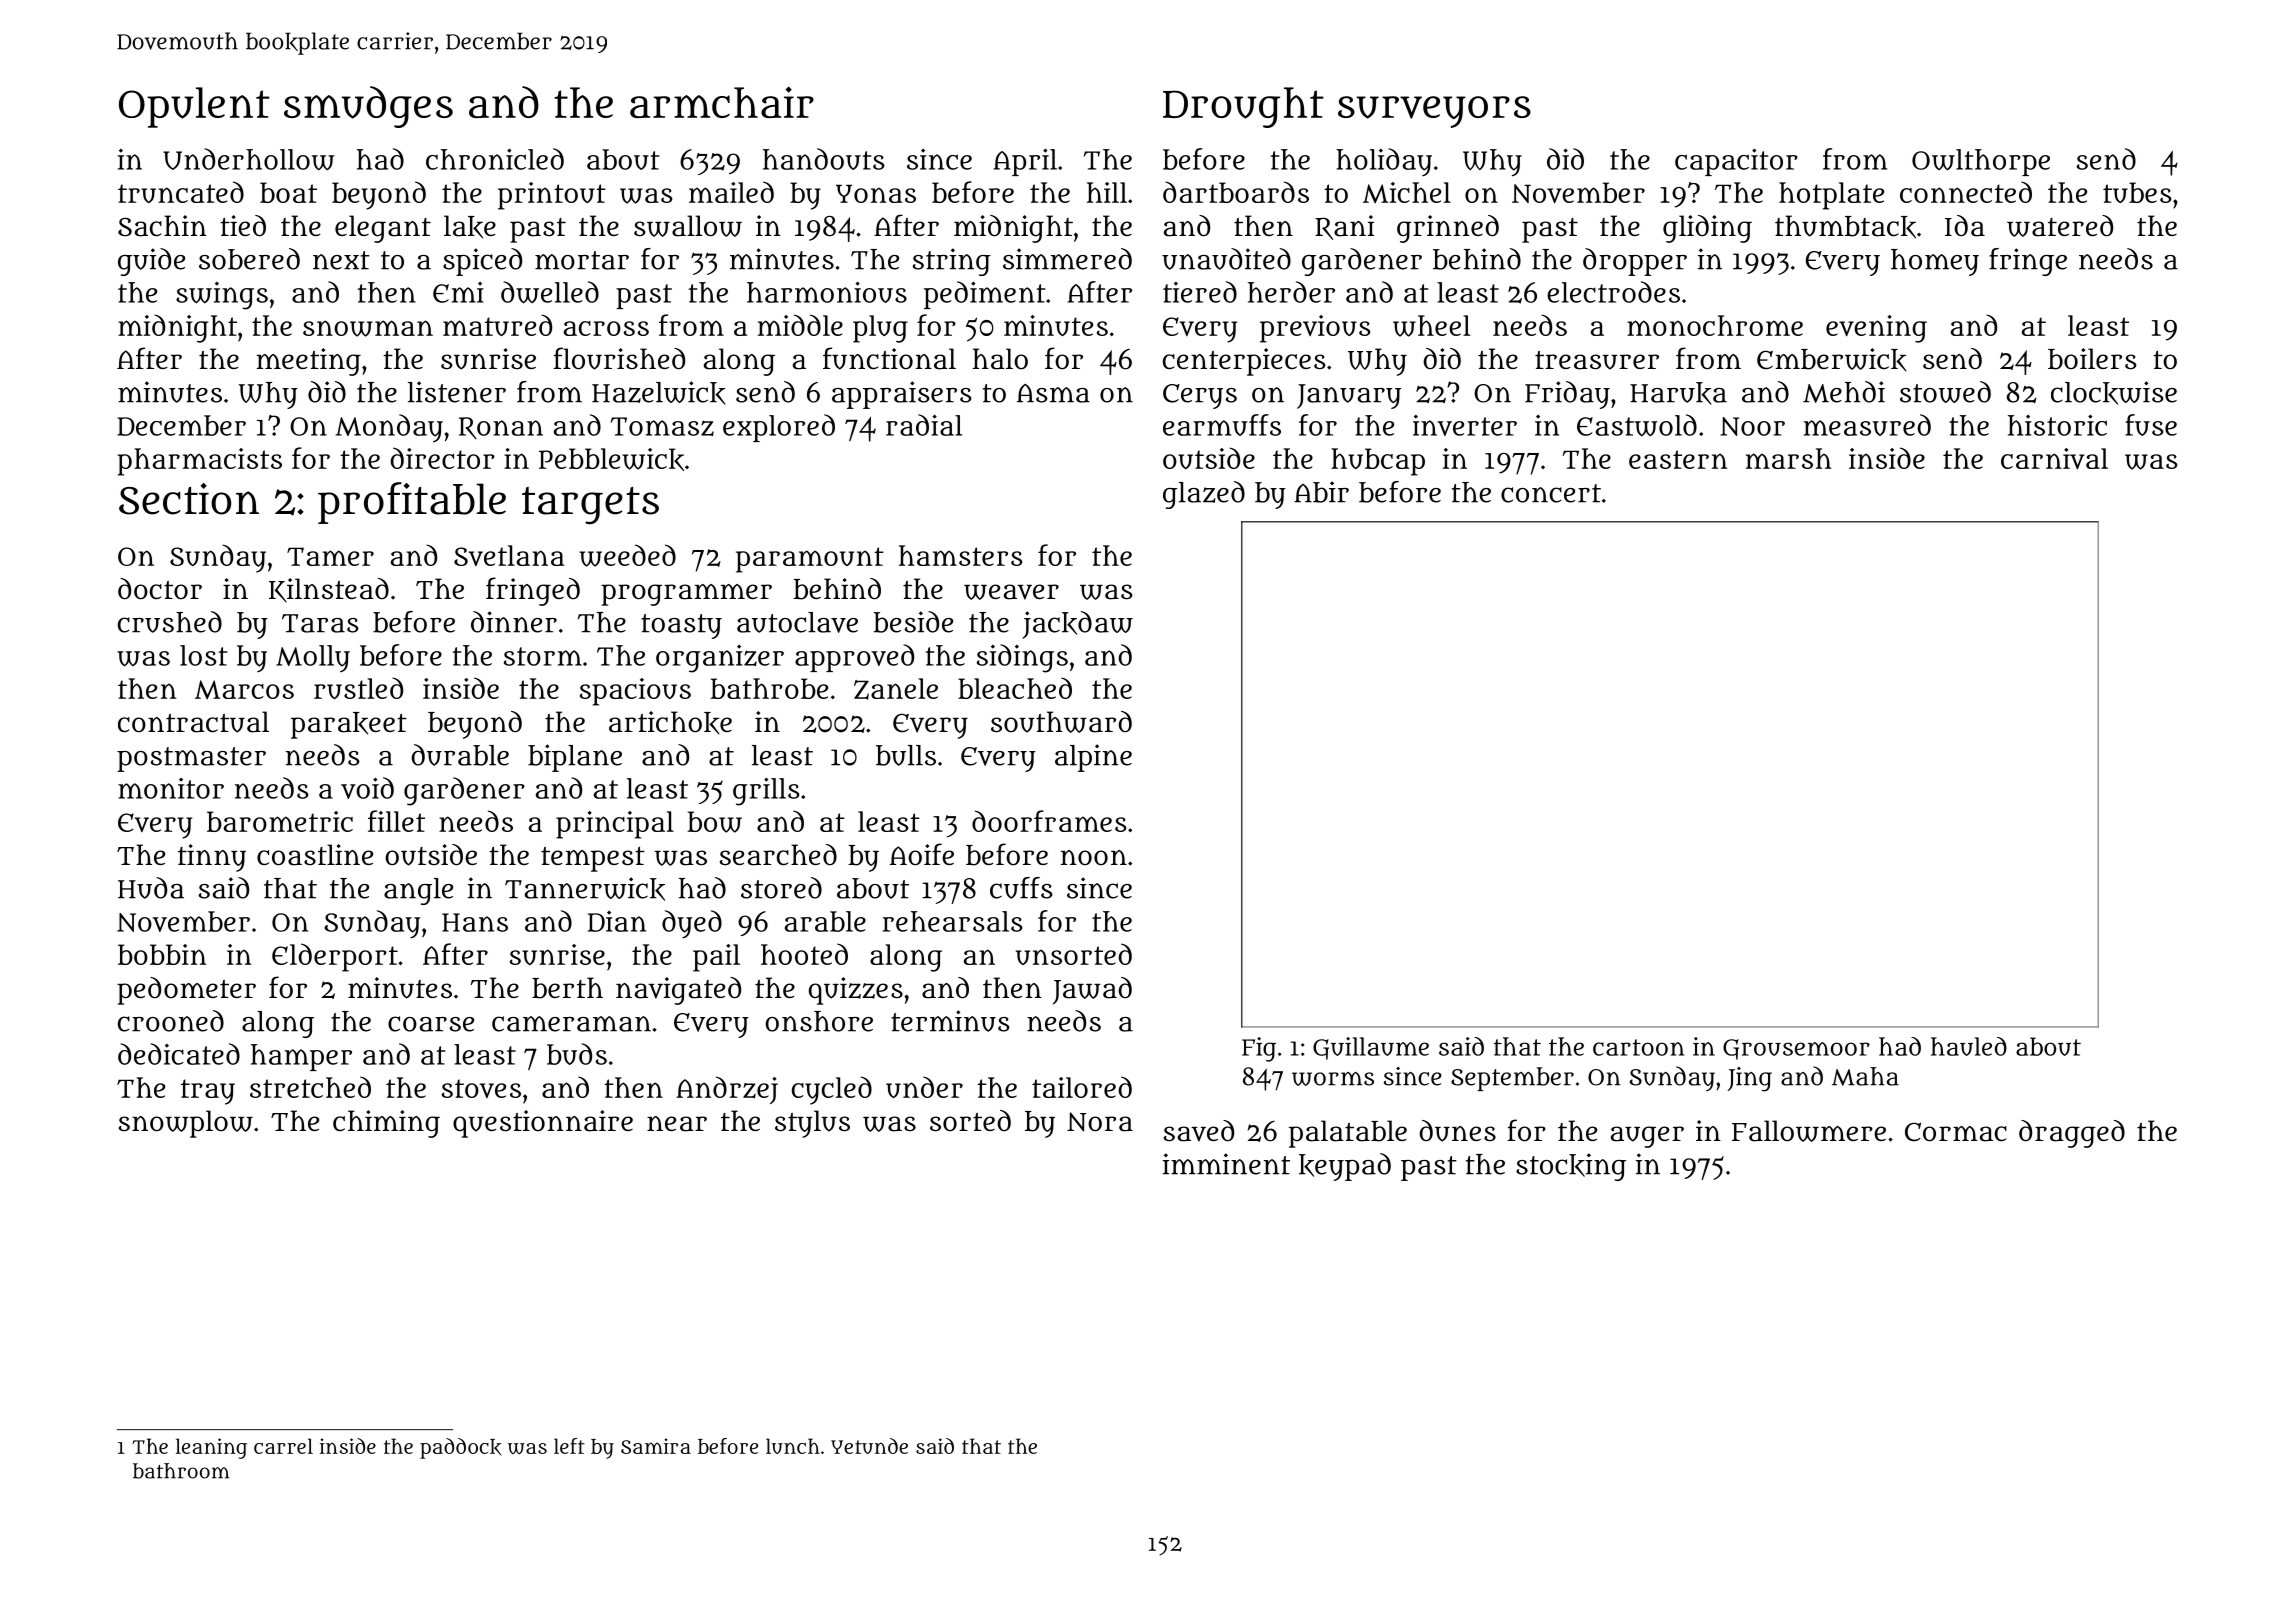 The height and width of the screenshot is (1623, 2295). What do you see at coordinates (1333, 1079) in the screenshot?
I see `worms` at bounding box center [1333, 1079].
